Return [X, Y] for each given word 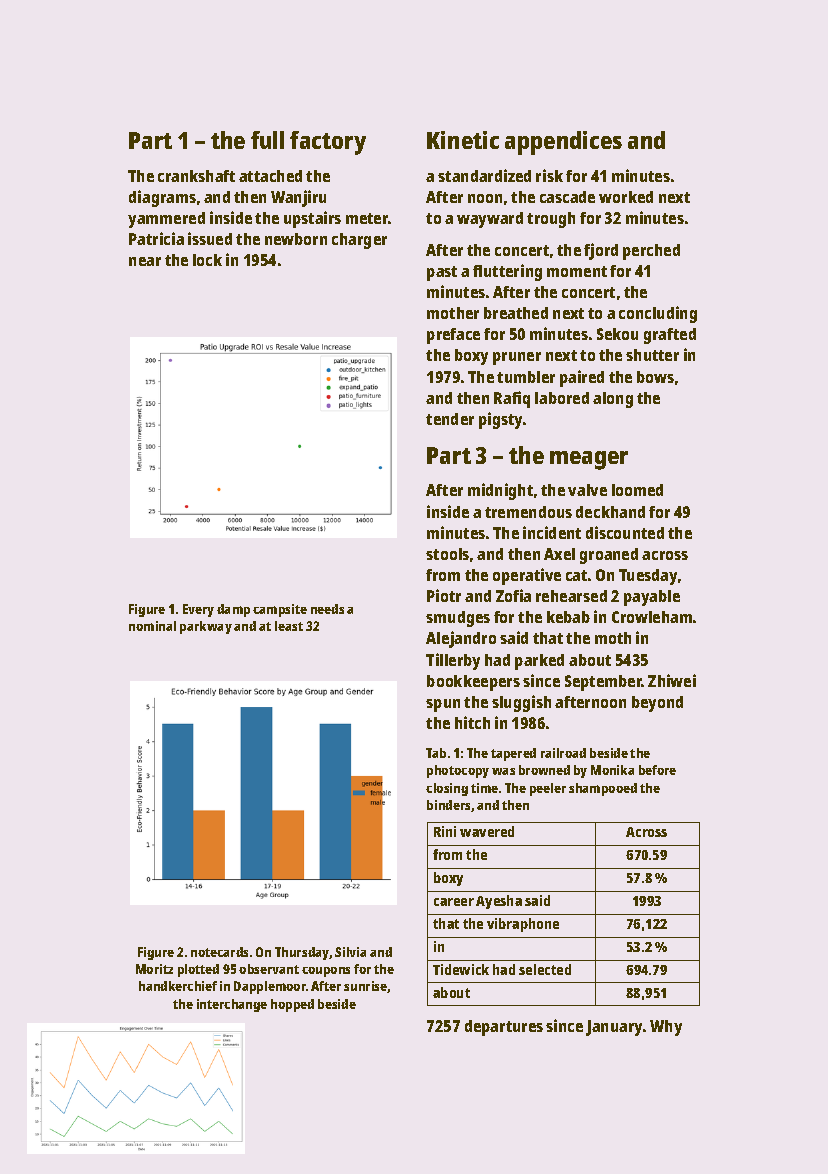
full [267, 140]
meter [367, 218]
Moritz [154, 969]
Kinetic [463, 140]
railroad [563, 753]
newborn [296, 239]
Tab [436, 753]
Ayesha [499, 902]
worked [626, 197]
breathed [516, 313]
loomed [637, 490]
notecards [219, 952]
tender [450, 419]
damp [233, 610]
